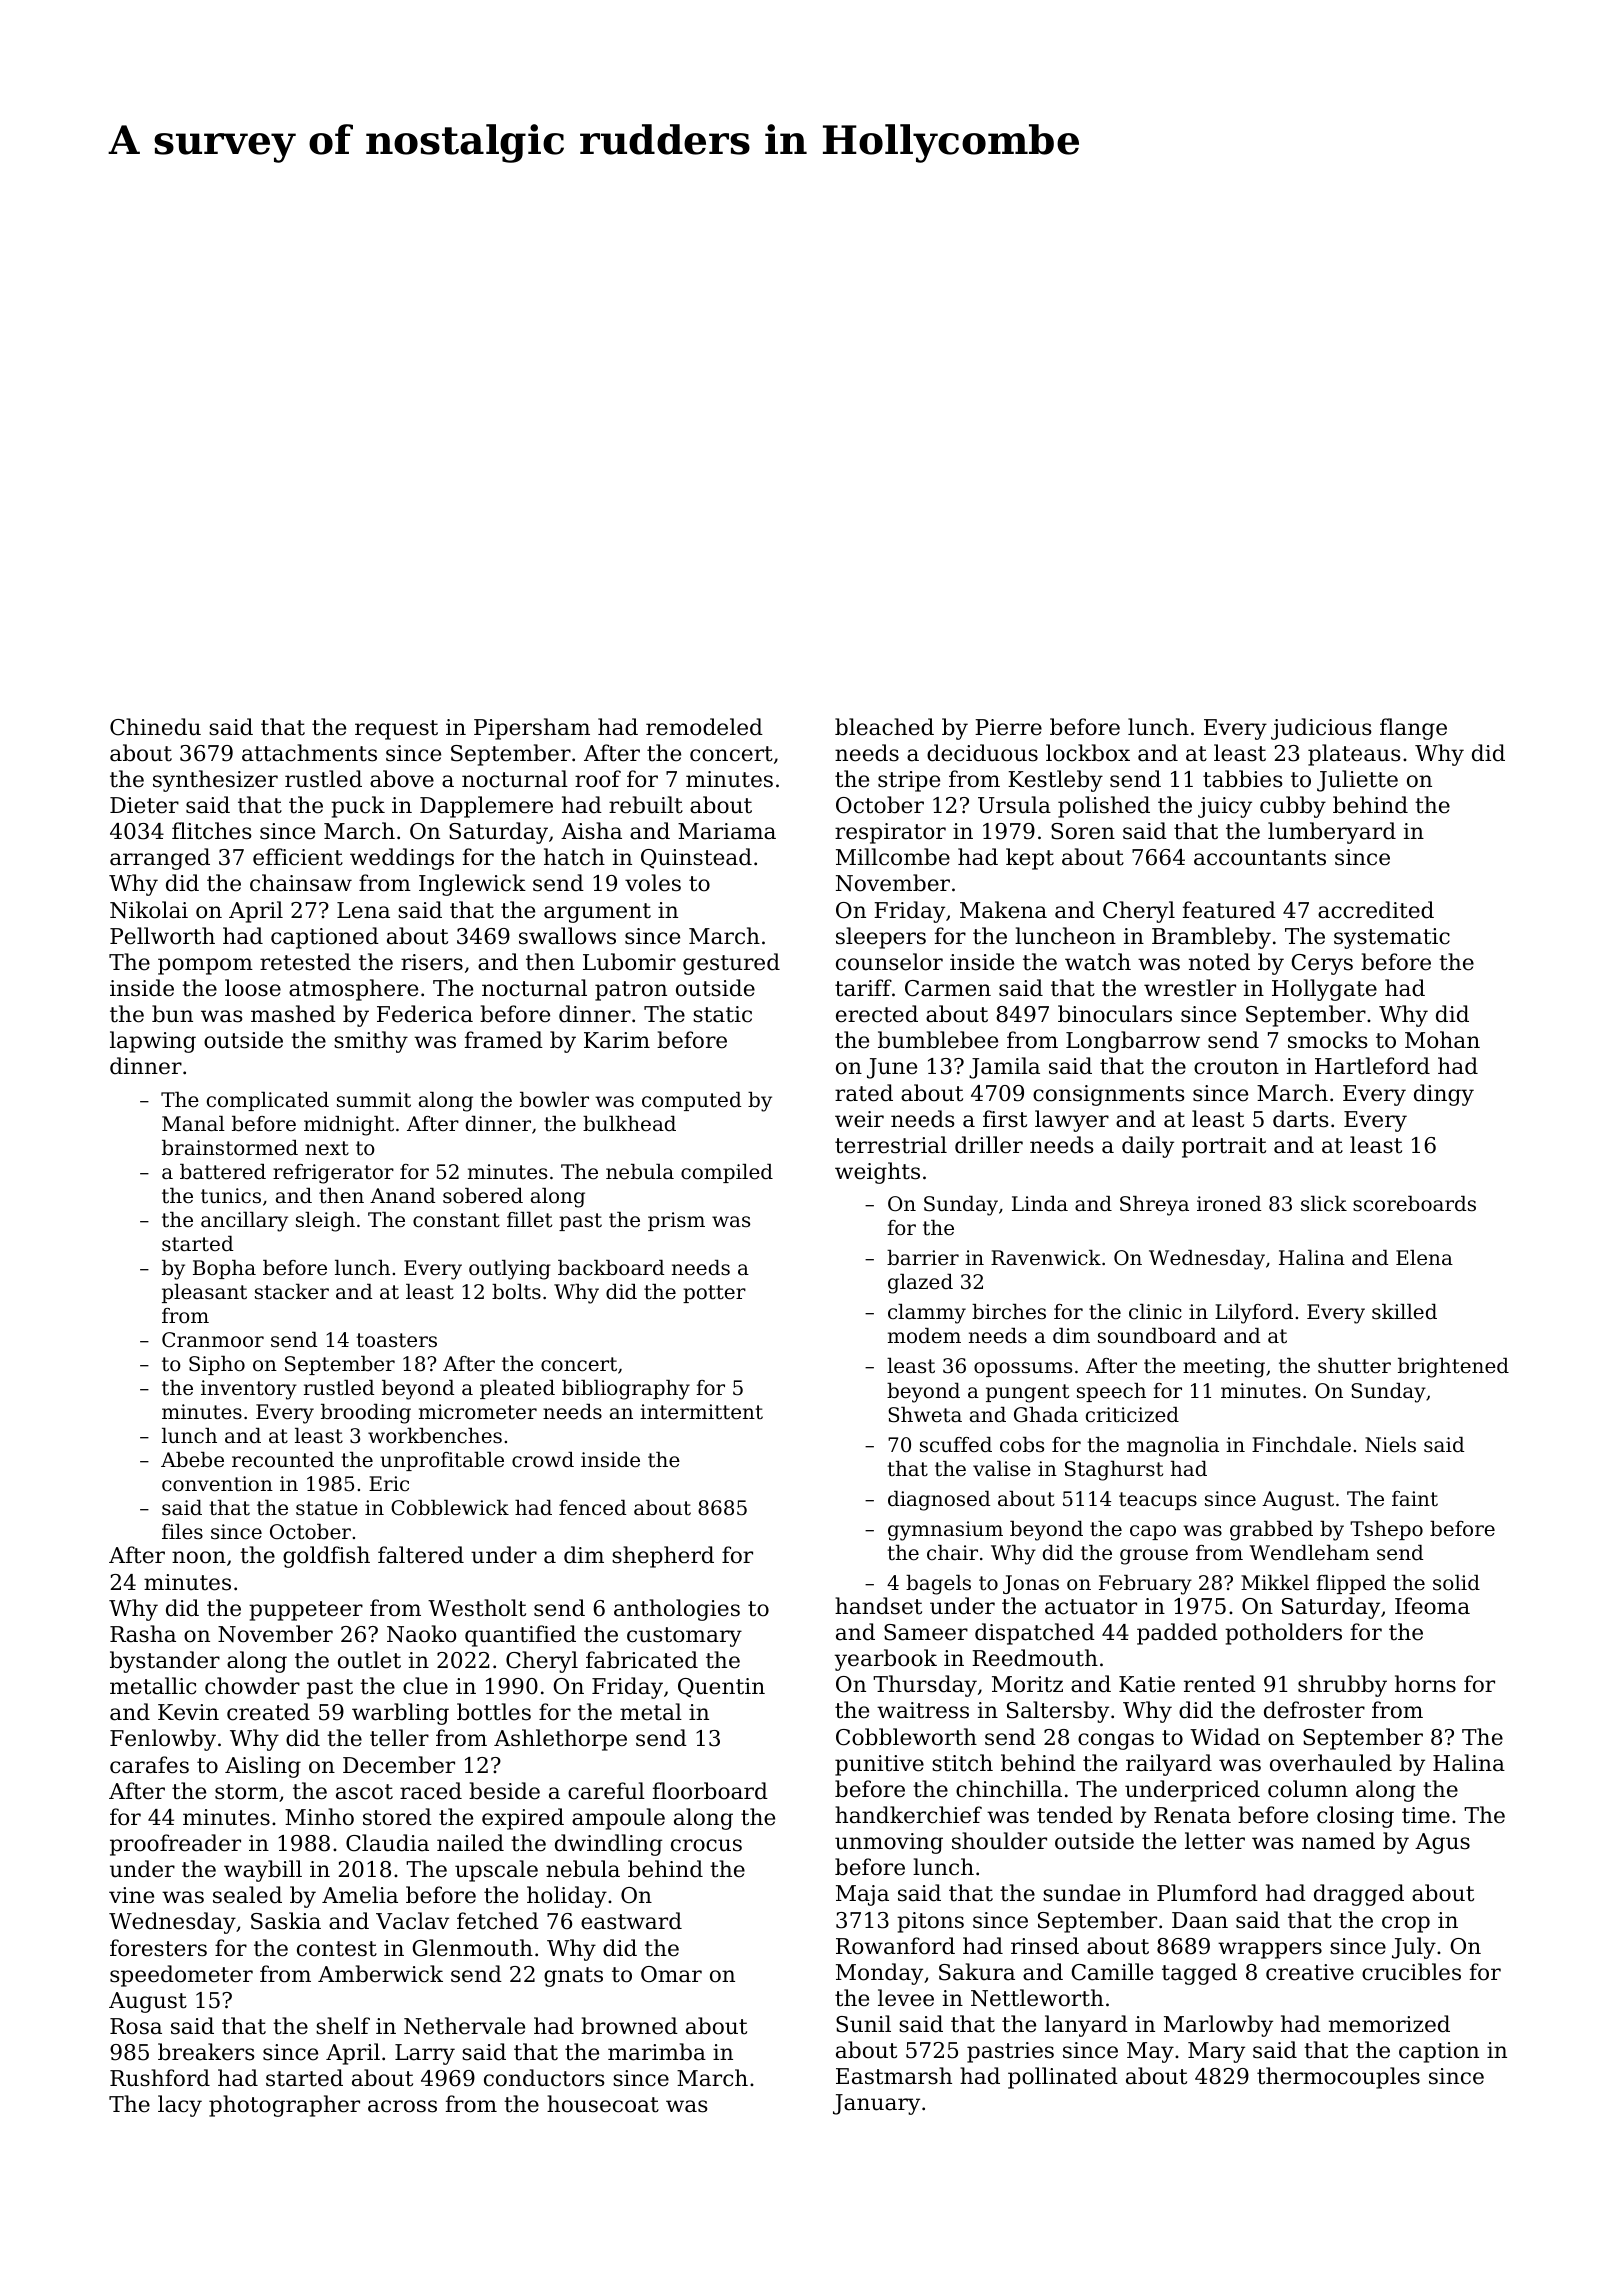 The width and height of the screenshot is (1620, 2292). What do you see at coordinates (143, 1634) in the screenshot?
I see `Rasha` at bounding box center [143, 1634].
